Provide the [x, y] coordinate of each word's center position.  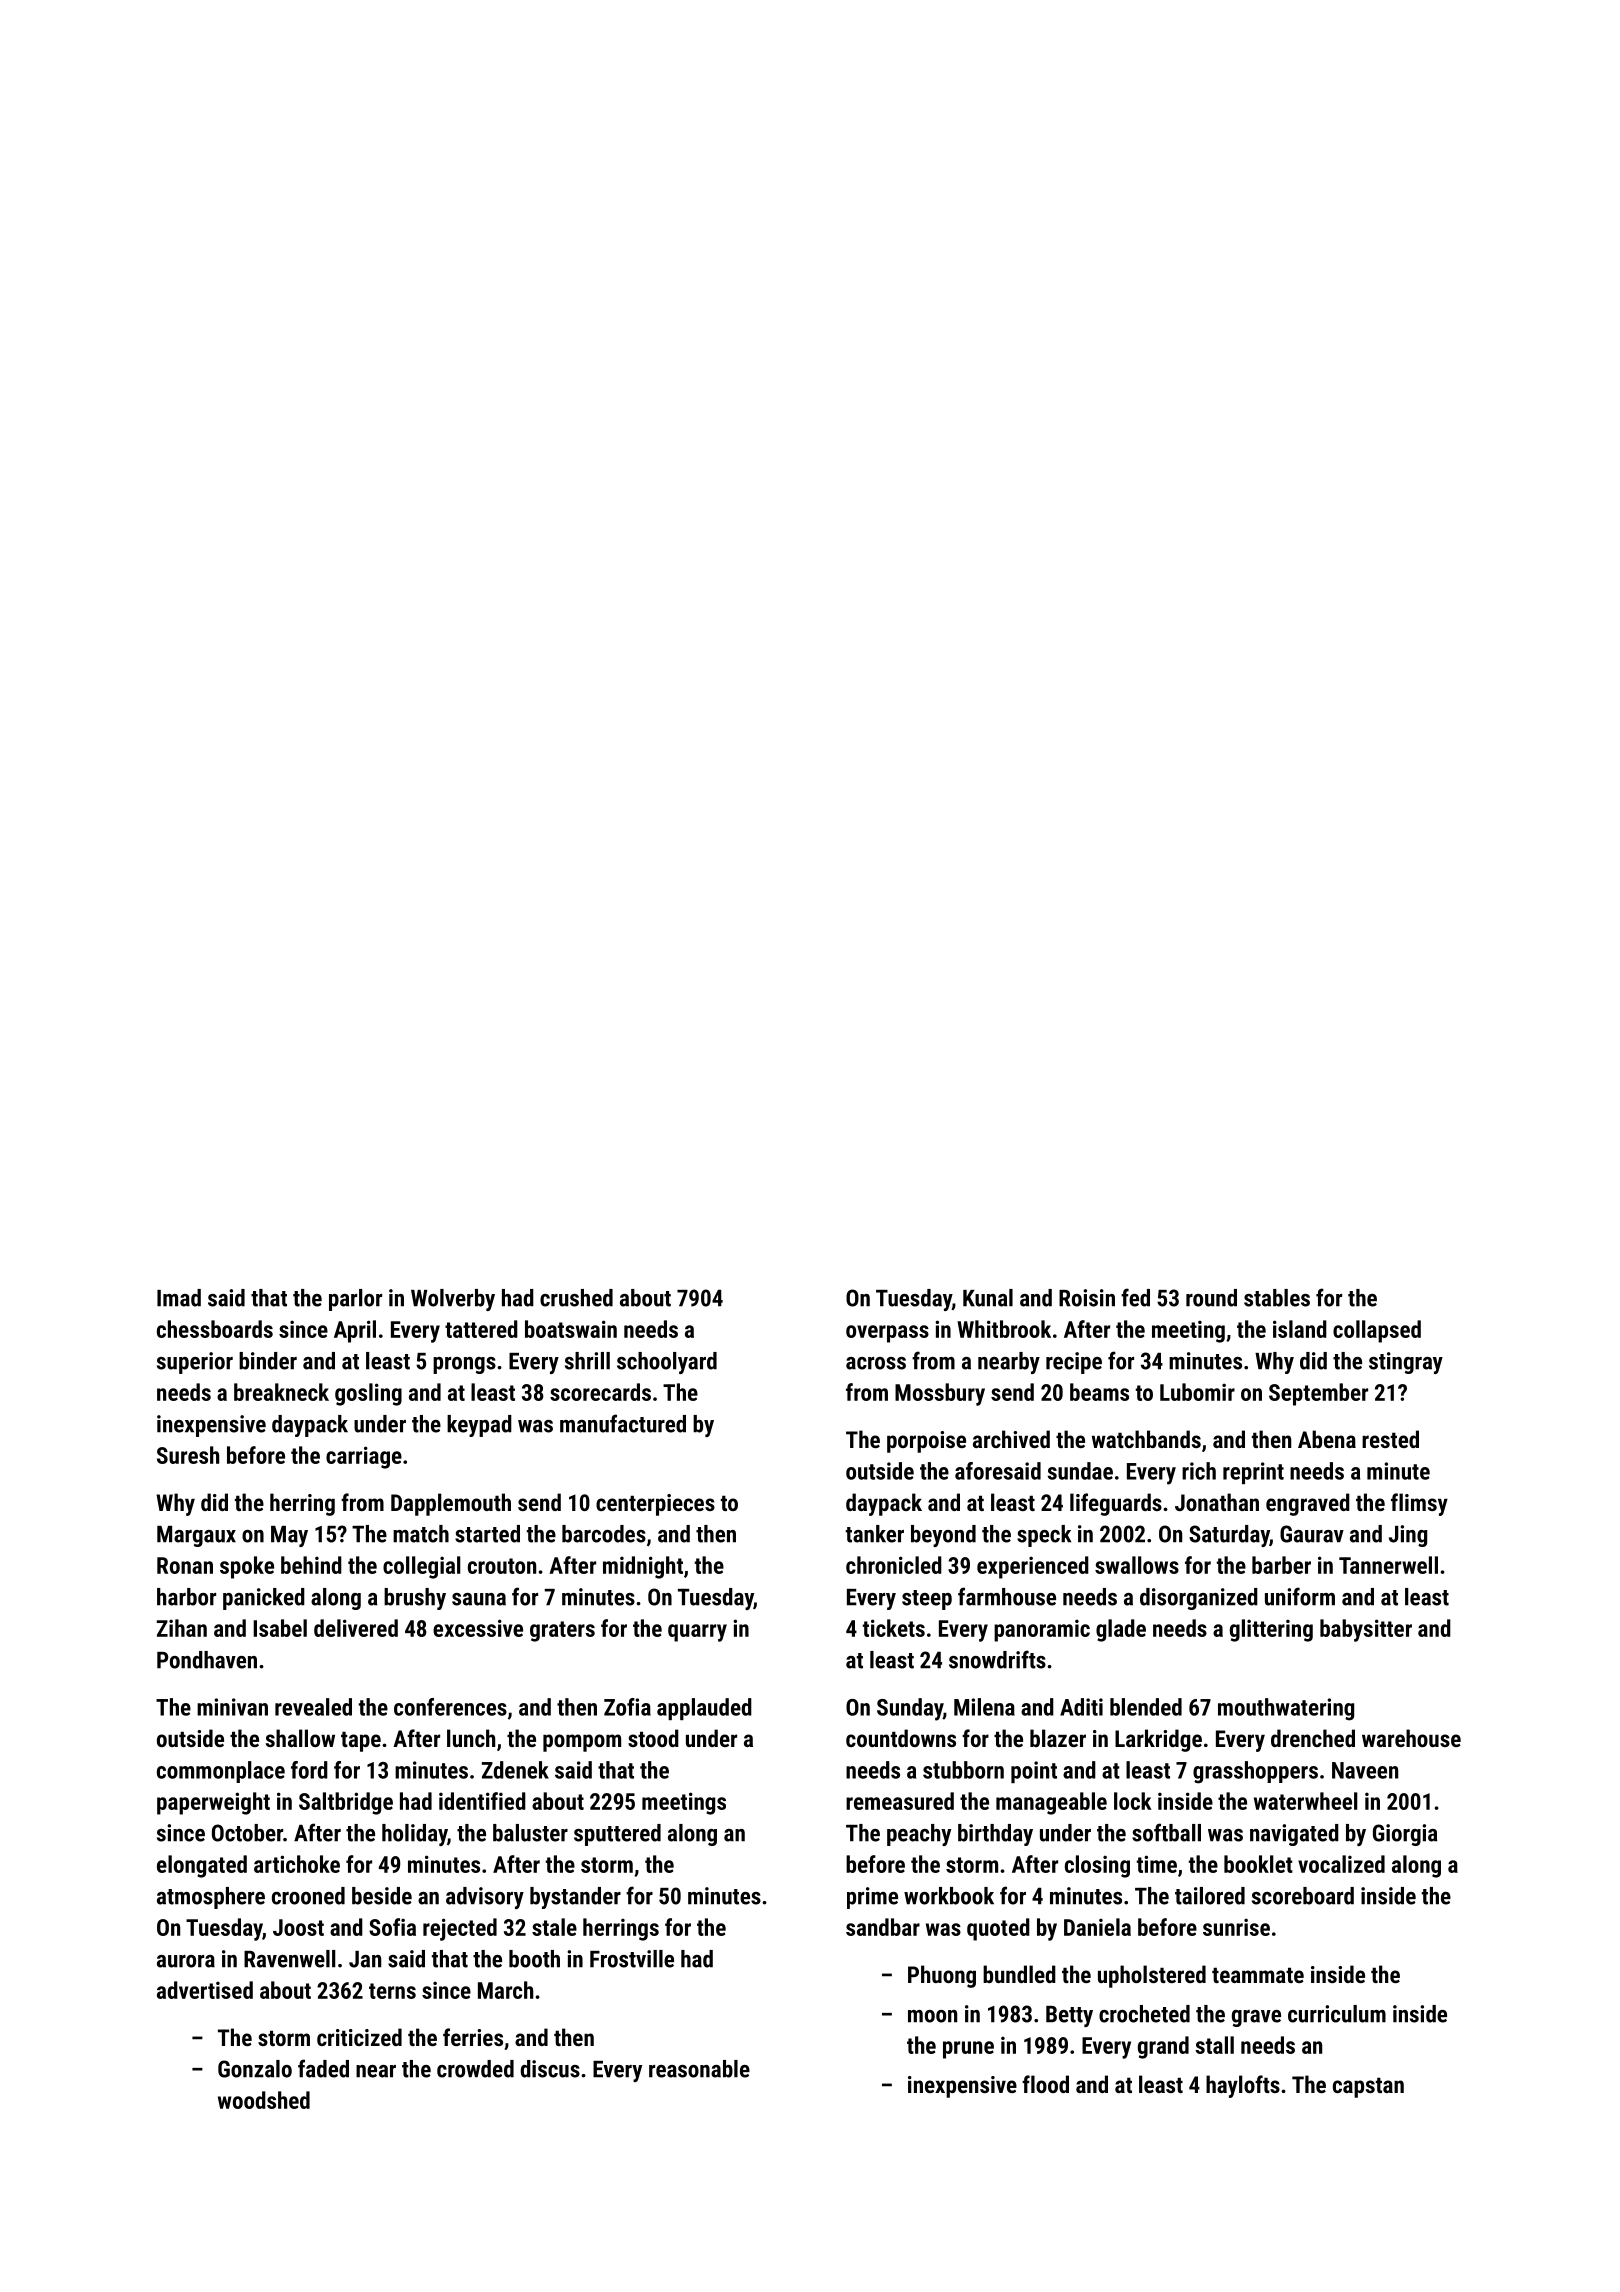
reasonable [699, 2069]
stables [1277, 1298]
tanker [875, 1534]
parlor [355, 1300]
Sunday [910, 1709]
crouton [502, 1566]
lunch [471, 1738]
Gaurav [1312, 1534]
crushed [576, 1298]
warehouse [1411, 1738]
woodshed [264, 2100]
